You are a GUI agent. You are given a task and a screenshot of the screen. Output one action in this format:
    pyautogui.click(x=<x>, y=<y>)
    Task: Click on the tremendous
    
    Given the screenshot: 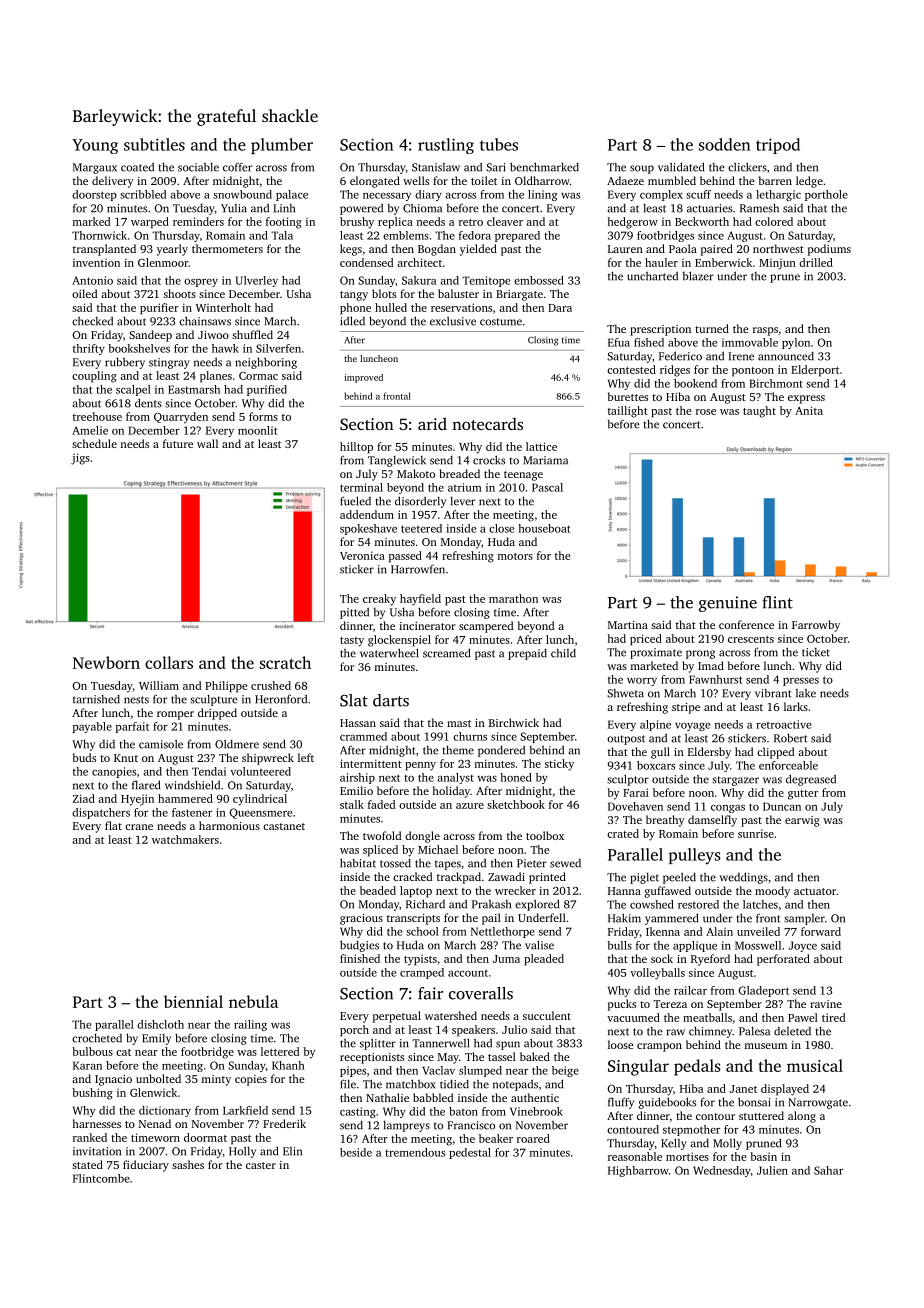 What is the action you would take?
    pyautogui.click(x=415, y=1152)
